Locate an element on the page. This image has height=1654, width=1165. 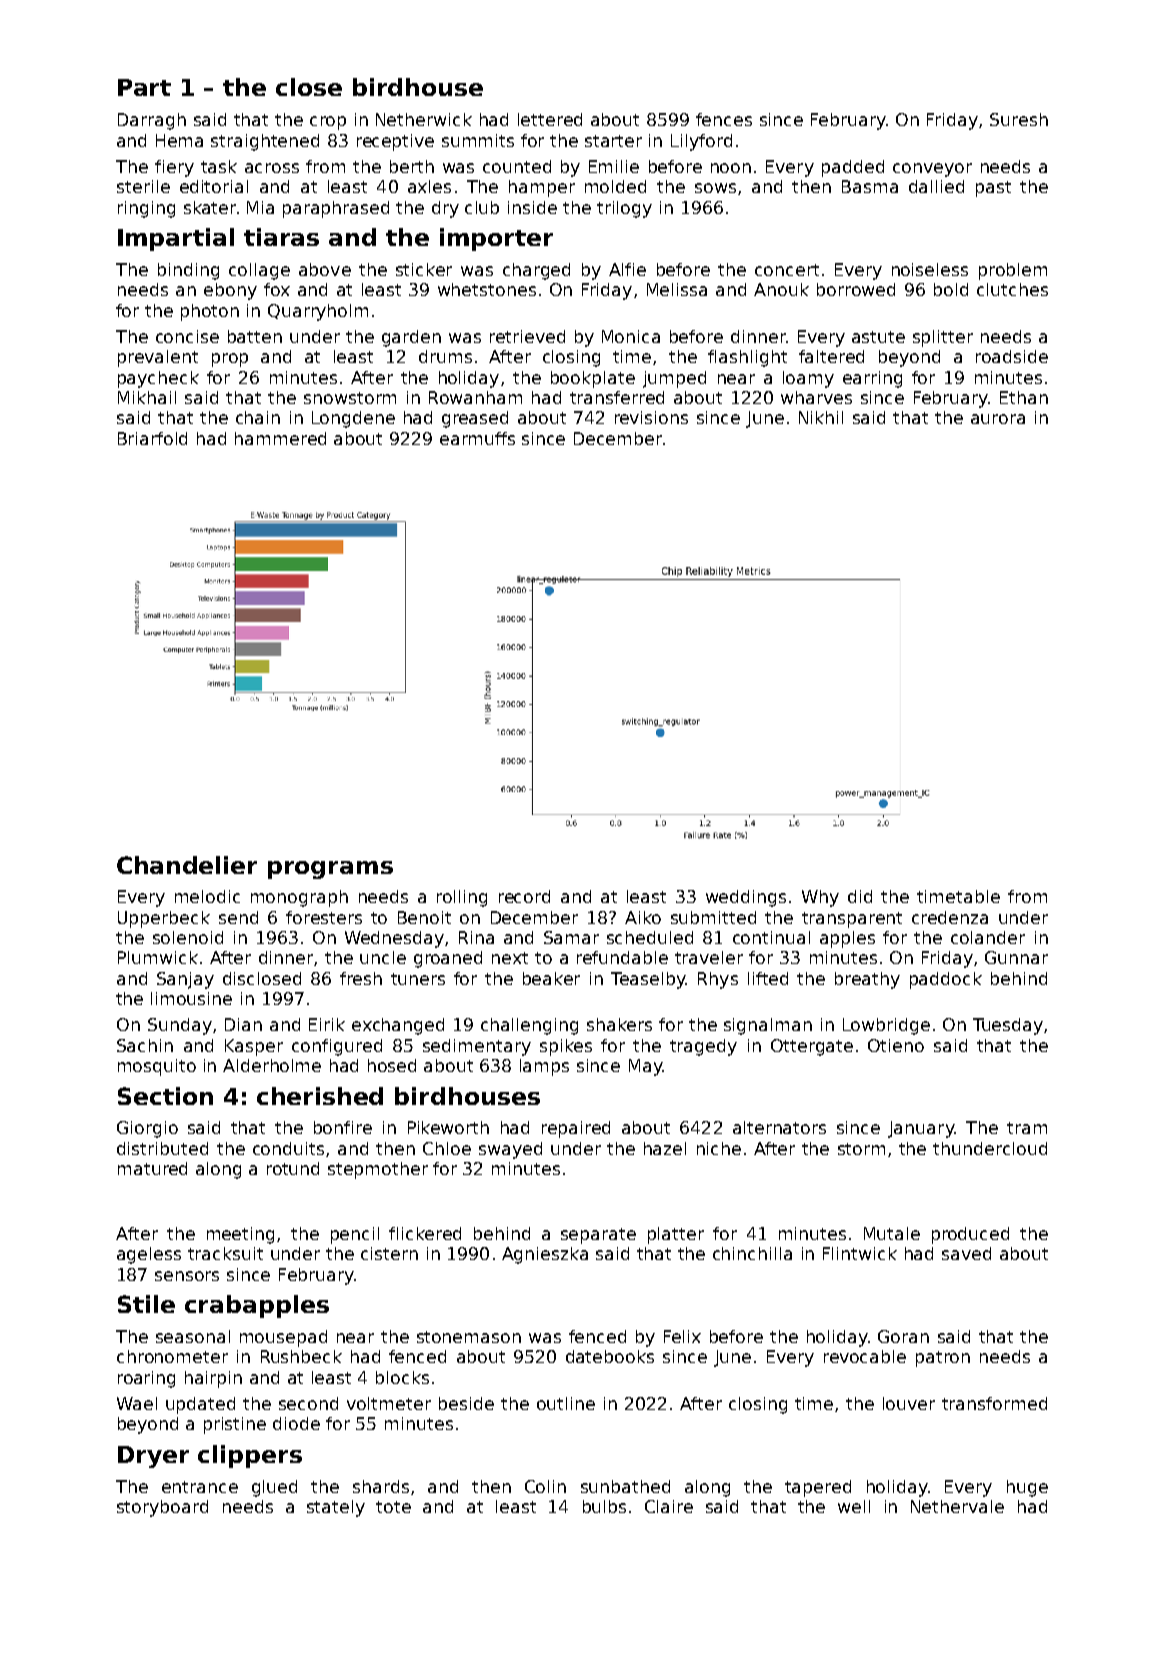
Chandelier is located at coordinates (187, 865).
